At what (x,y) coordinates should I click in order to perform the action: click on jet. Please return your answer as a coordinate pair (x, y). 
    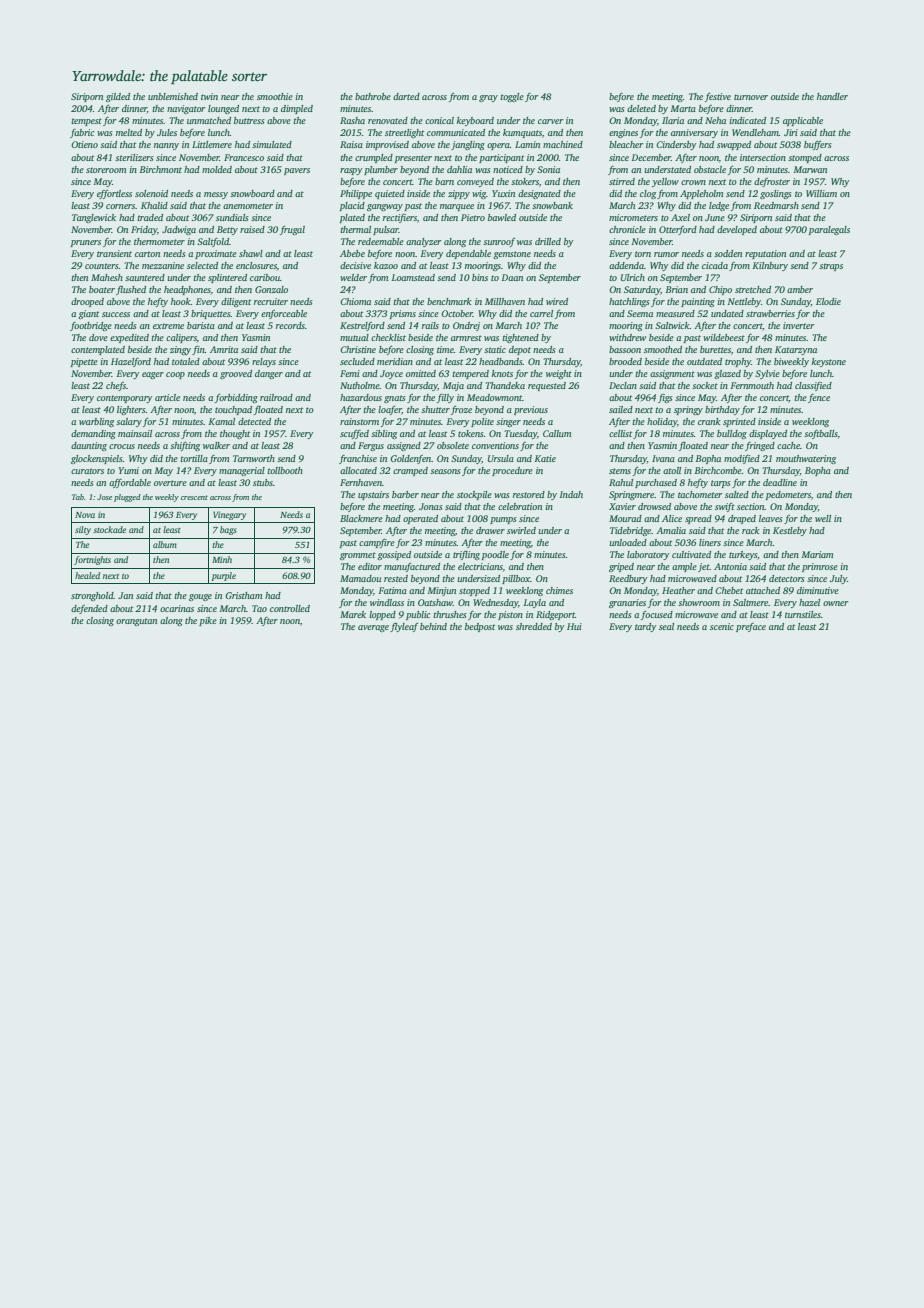
    Looking at the image, I should click on (704, 567).
